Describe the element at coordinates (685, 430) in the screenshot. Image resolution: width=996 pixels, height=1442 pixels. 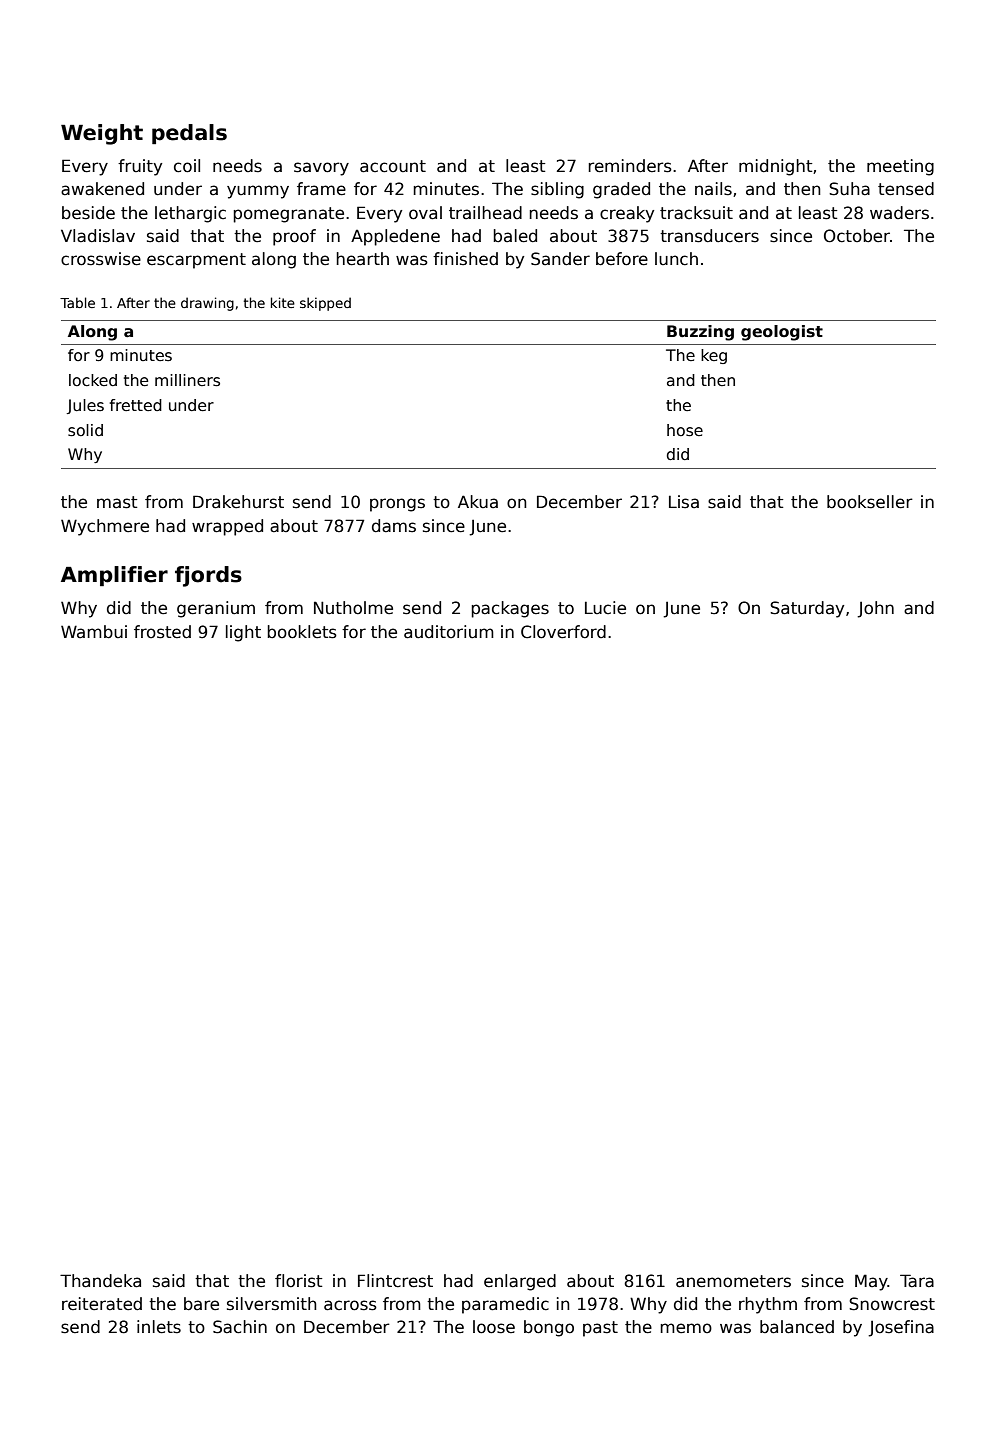
I see `hose` at that location.
